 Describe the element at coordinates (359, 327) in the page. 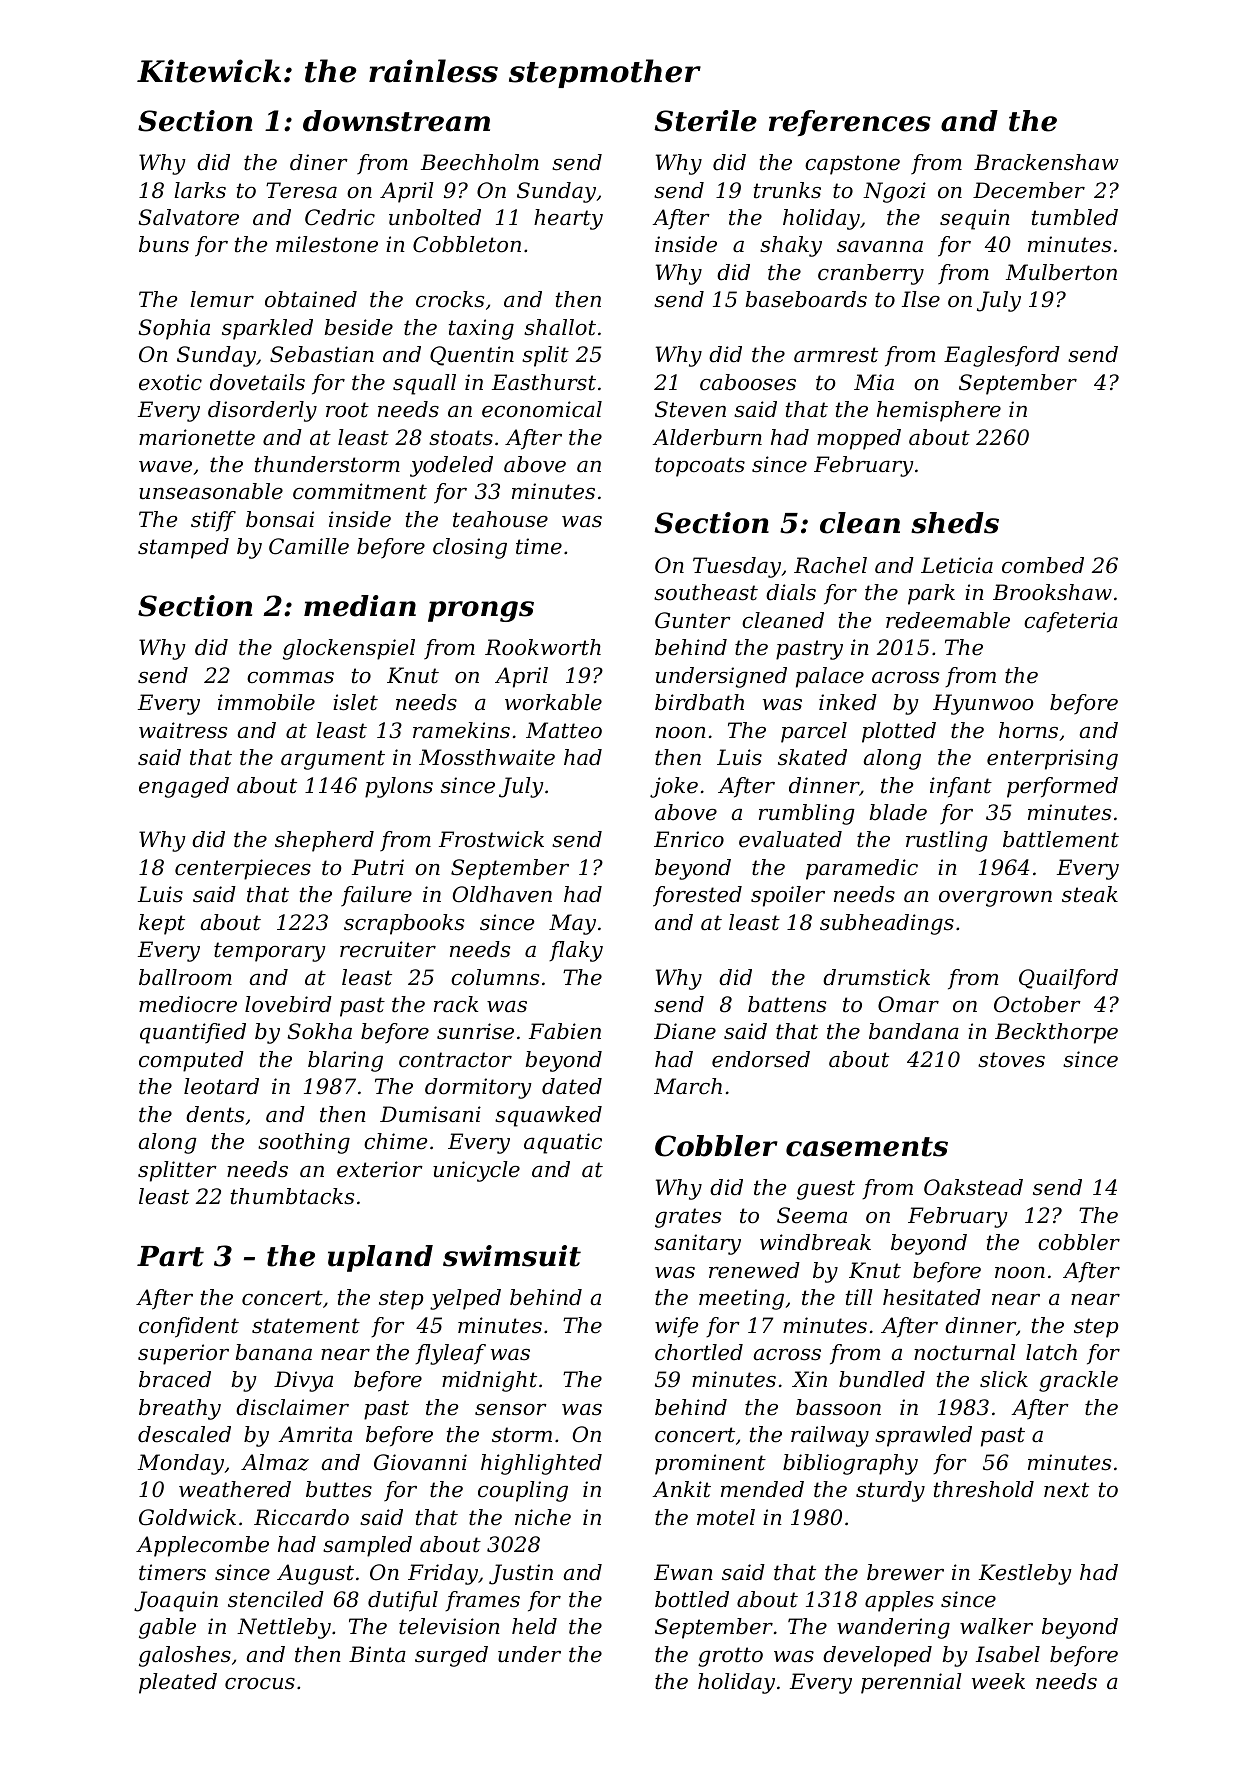

I see `beside` at that location.
